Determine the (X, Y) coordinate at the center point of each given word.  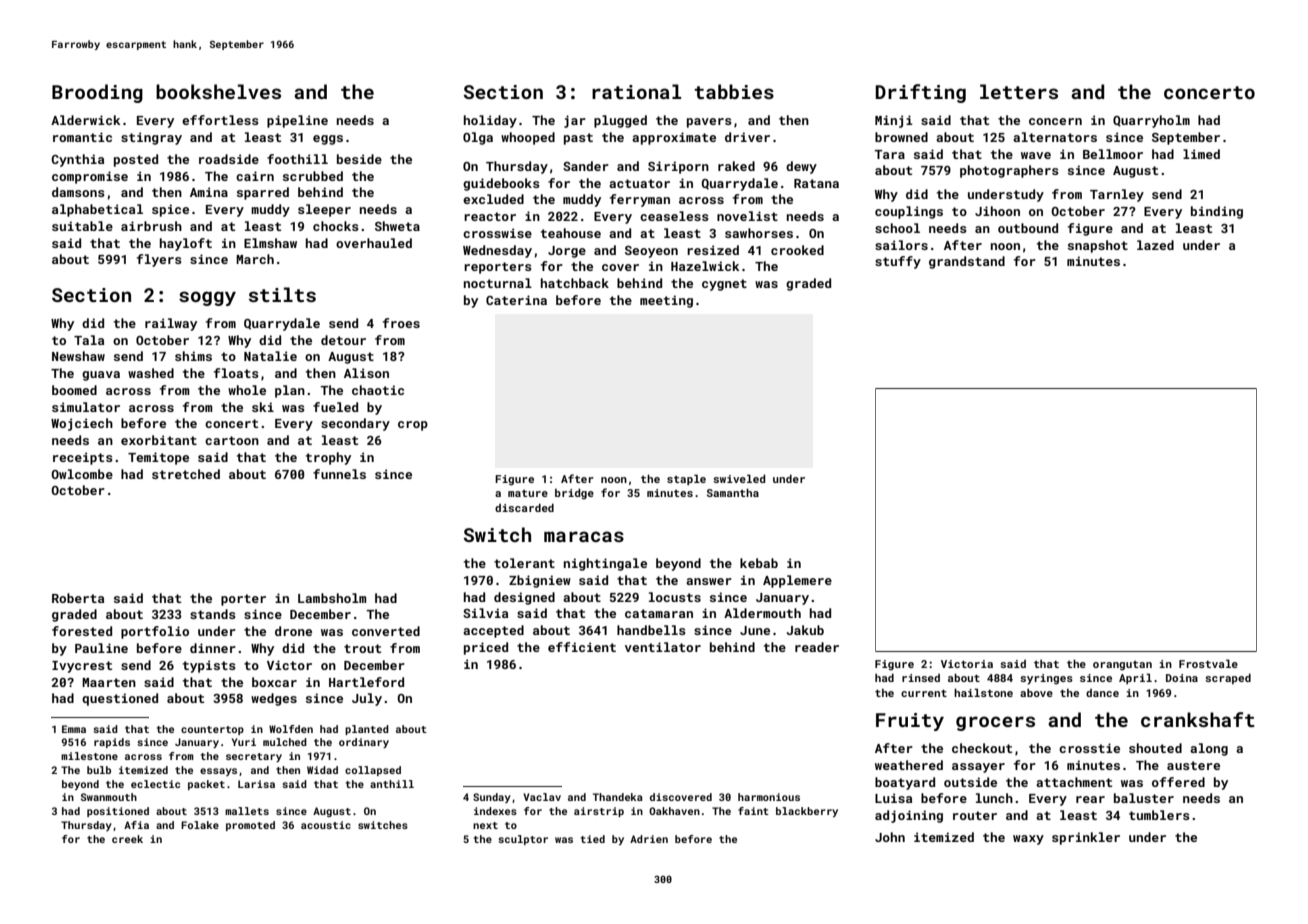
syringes (1046, 679)
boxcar (274, 682)
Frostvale (1208, 663)
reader (817, 647)
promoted (250, 826)
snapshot (1098, 246)
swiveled (739, 478)
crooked (797, 250)
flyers (159, 260)
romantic (82, 137)
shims (193, 356)
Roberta (78, 598)
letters (1019, 91)
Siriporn (678, 167)
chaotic (378, 390)
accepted (493, 631)
